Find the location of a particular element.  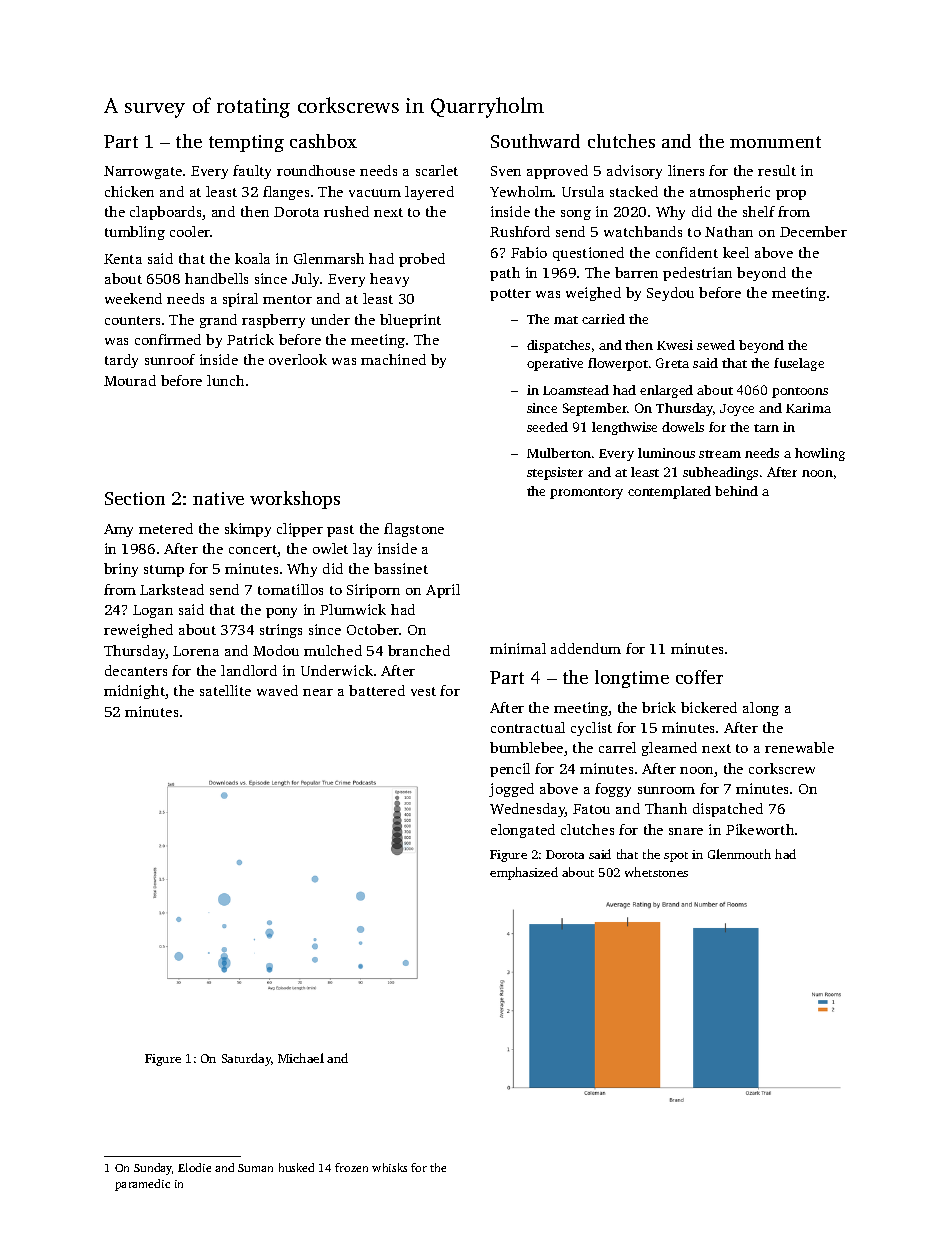

whetstones is located at coordinates (656, 872).
